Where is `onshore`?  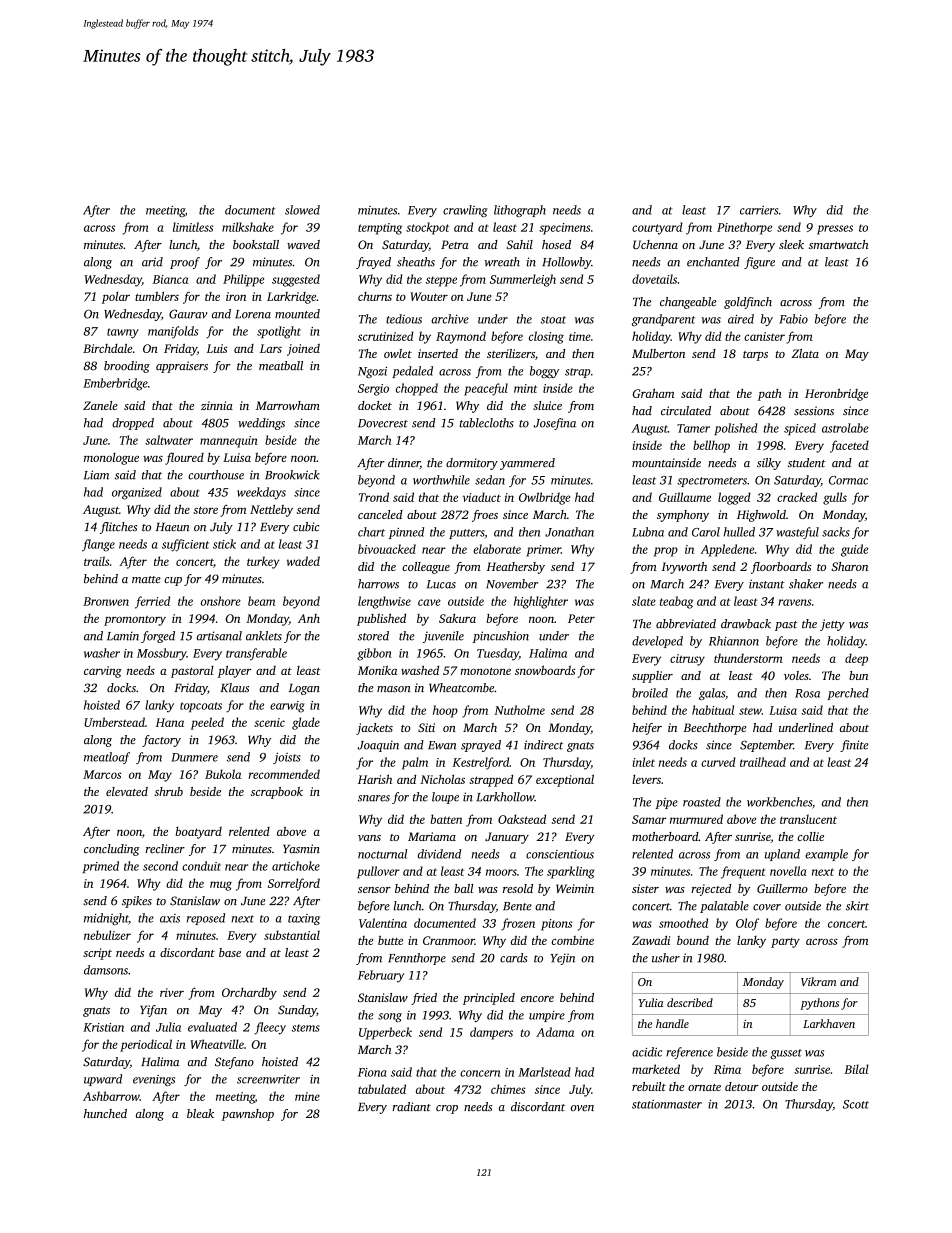 onshore is located at coordinates (221, 601).
